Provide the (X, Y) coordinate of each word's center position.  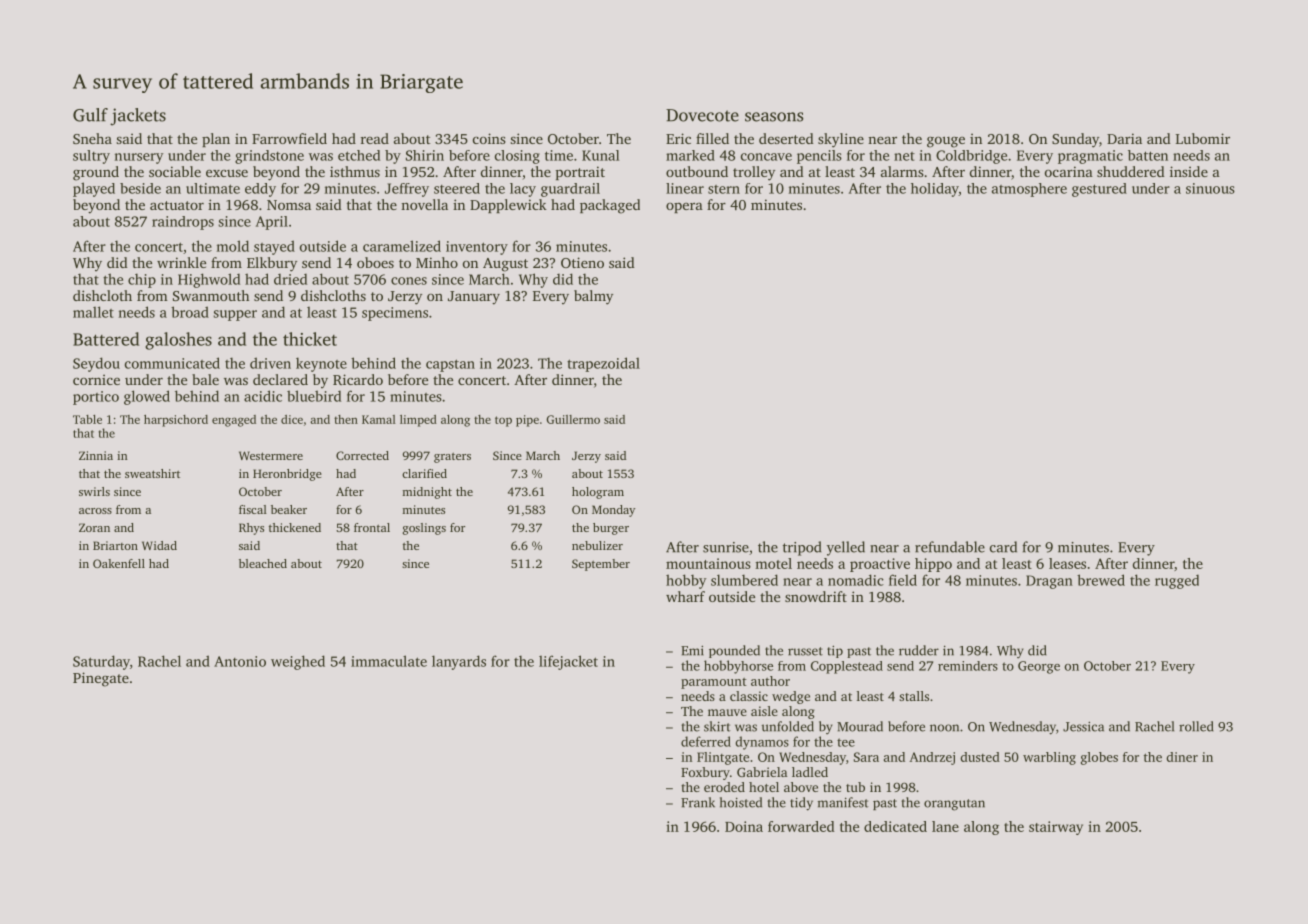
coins (489, 138)
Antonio (240, 661)
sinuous (1210, 188)
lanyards (459, 662)
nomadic (856, 580)
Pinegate (101, 679)
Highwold (209, 280)
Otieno (582, 262)
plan (216, 140)
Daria (1124, 138)
